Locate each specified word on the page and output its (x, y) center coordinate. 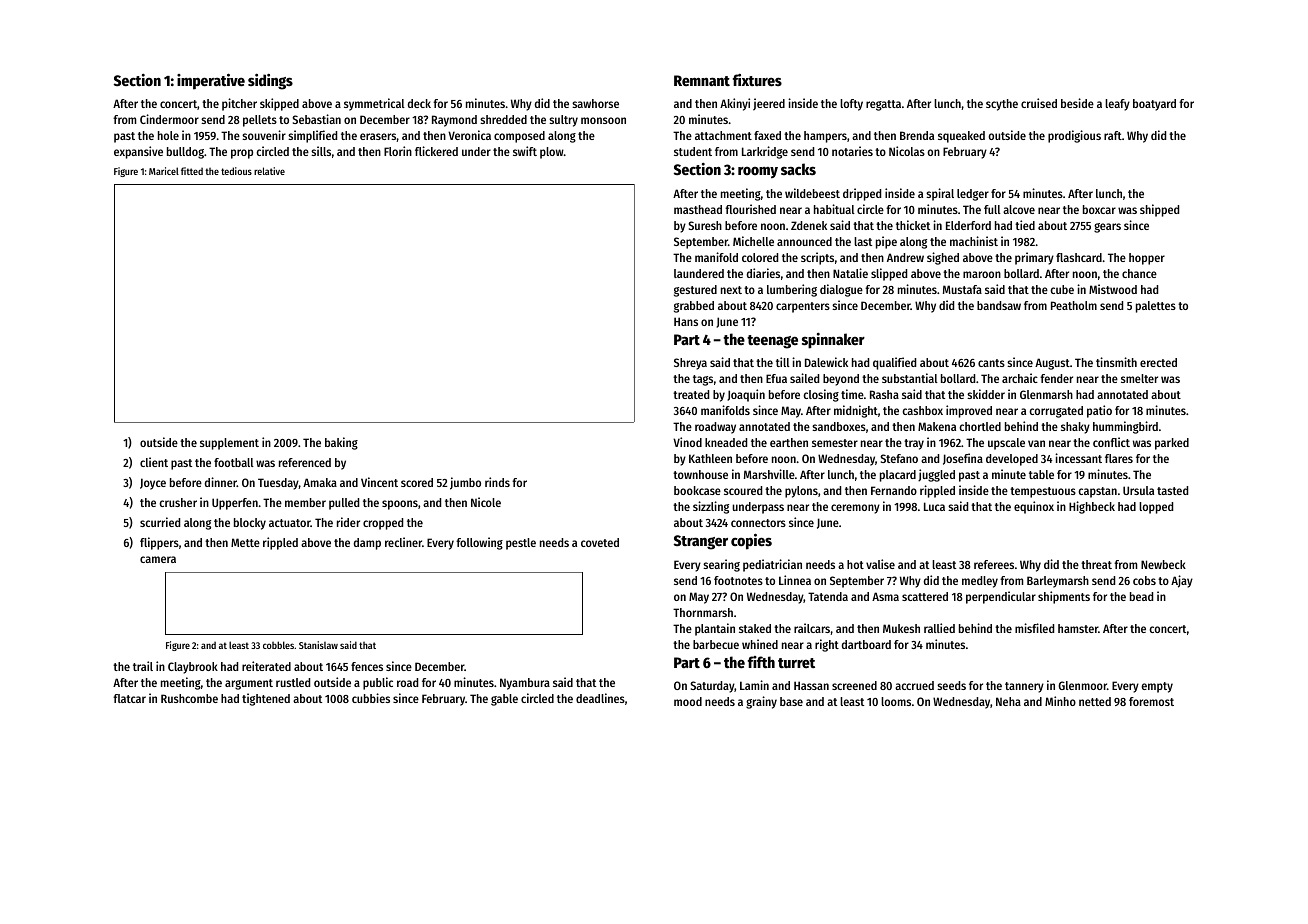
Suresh (705, 225)
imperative (211, 81)
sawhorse (595, 103)
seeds (951, 685)
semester (835, 443)
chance (1139, 273)
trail (143, 666)
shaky (1075, 428)
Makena (937, 426)
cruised (1039, 103)
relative (269, 171)
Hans (686, 321)
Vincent (379, 482)
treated (691, 394)
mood (688, 701)
